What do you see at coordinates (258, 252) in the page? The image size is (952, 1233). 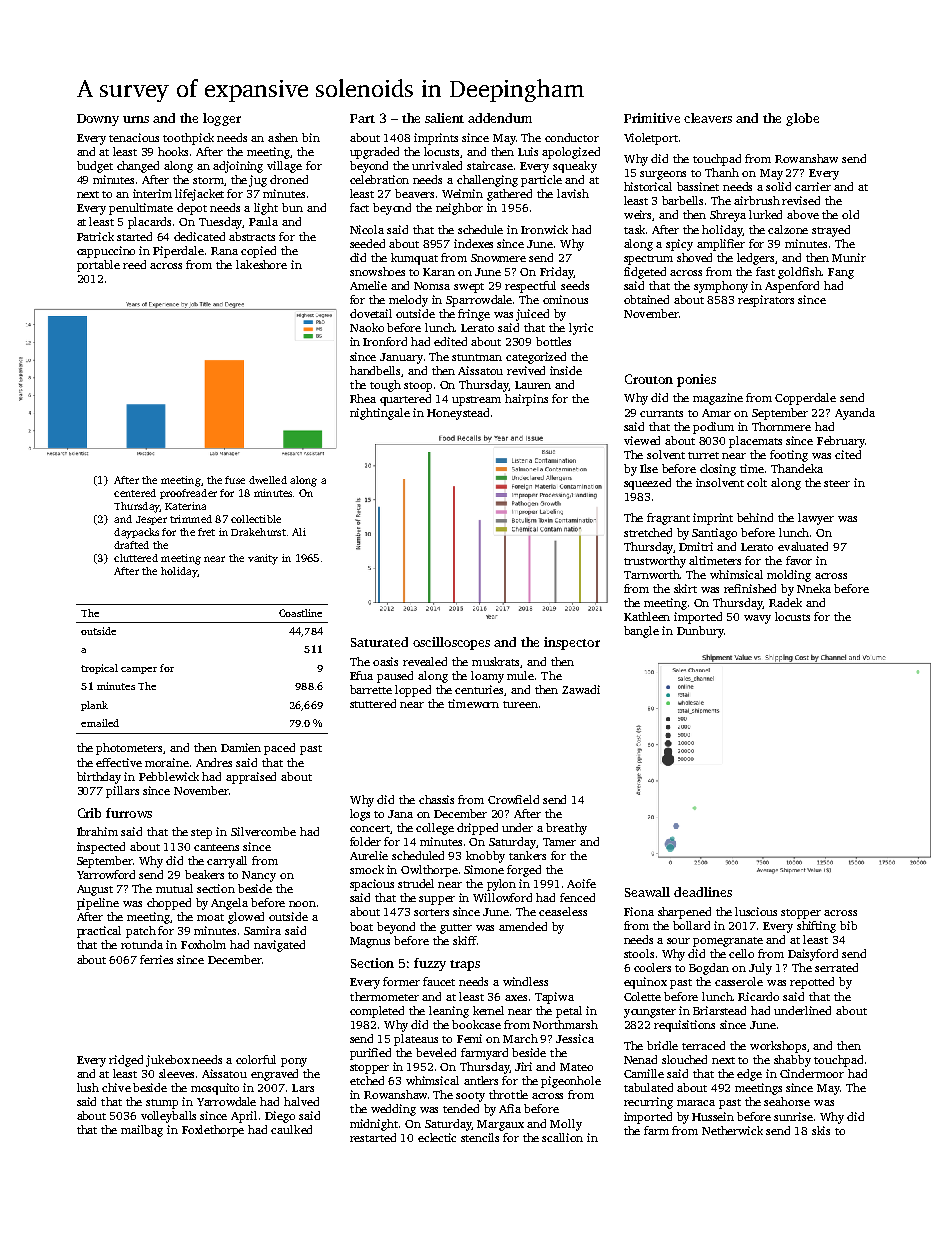 I see `copied` at bounding box center [258, 252].
